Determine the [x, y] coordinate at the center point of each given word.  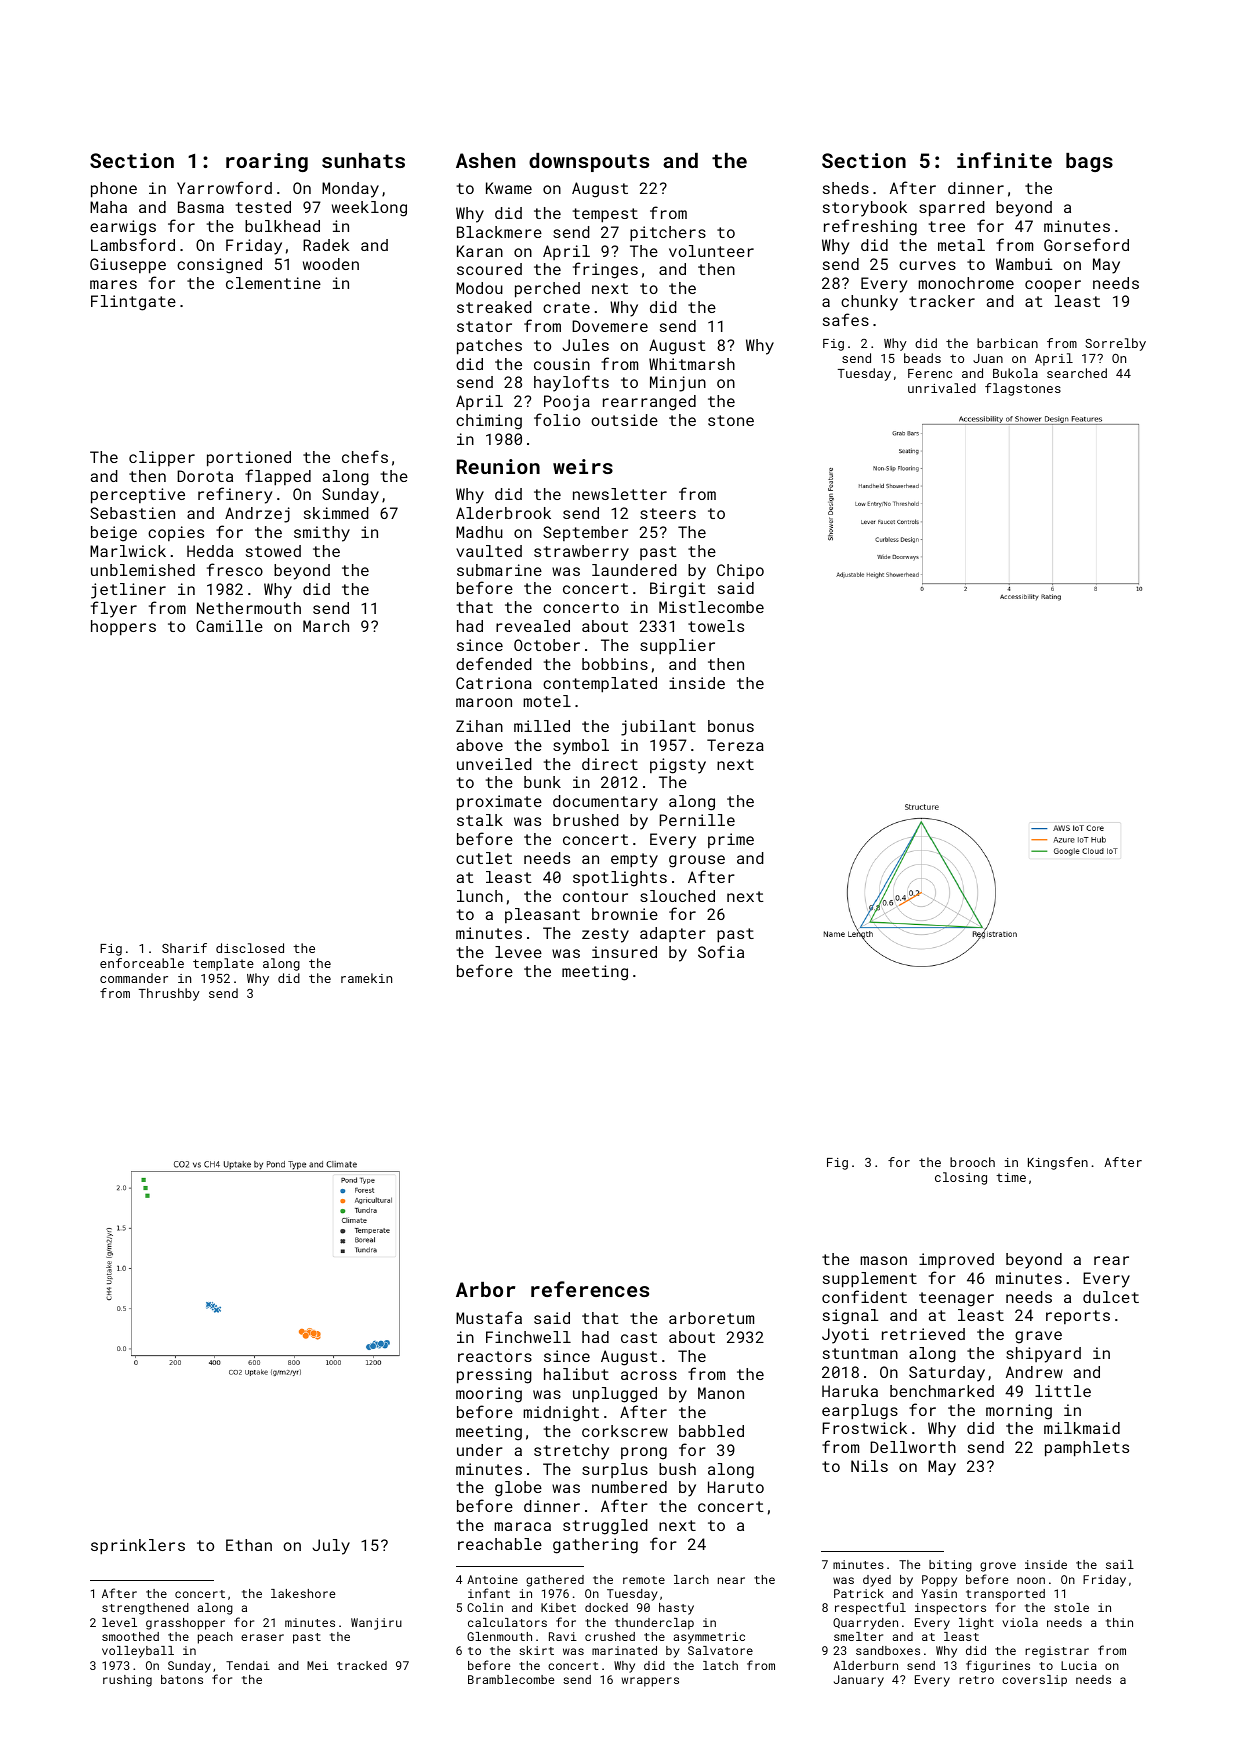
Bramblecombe [511, 1679]
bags [1089, 162]
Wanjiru [376, 1624]
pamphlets [1087, 1449]
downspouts [589, 162]
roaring [267, 162]
